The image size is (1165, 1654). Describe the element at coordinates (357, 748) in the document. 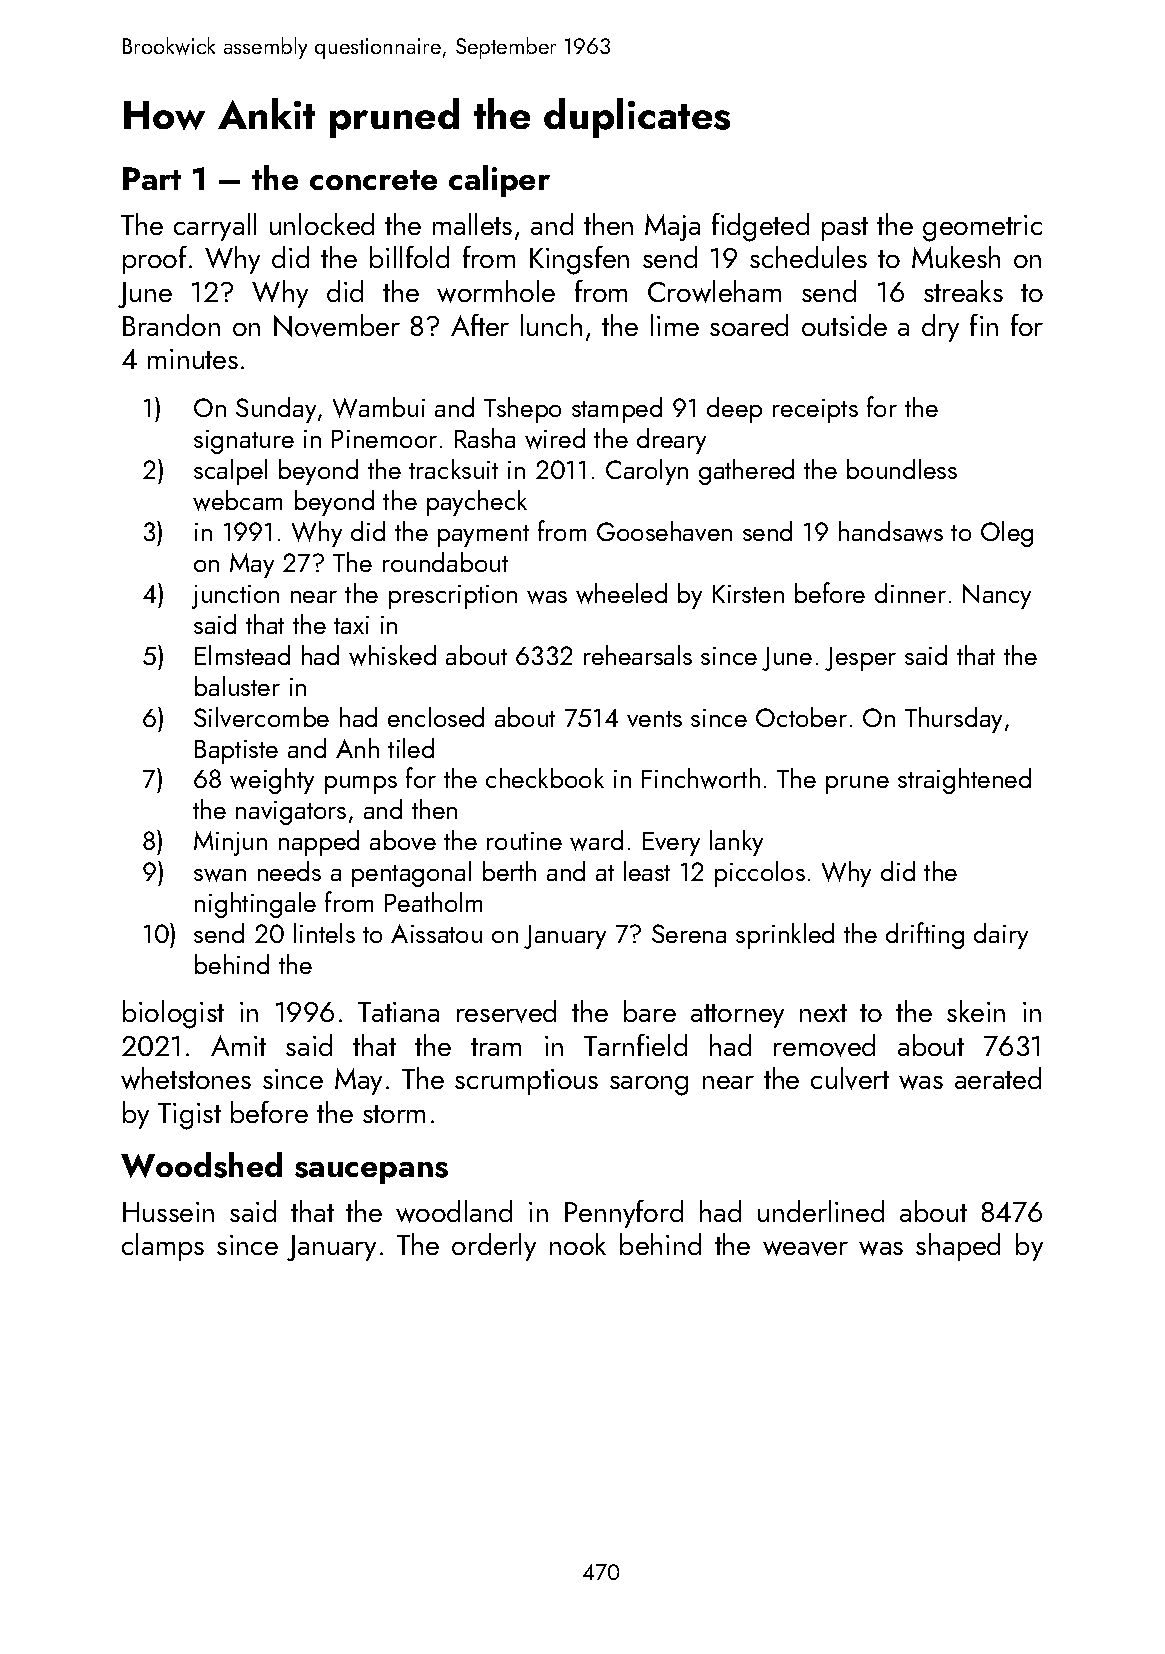

I see `Anh` at that location.
